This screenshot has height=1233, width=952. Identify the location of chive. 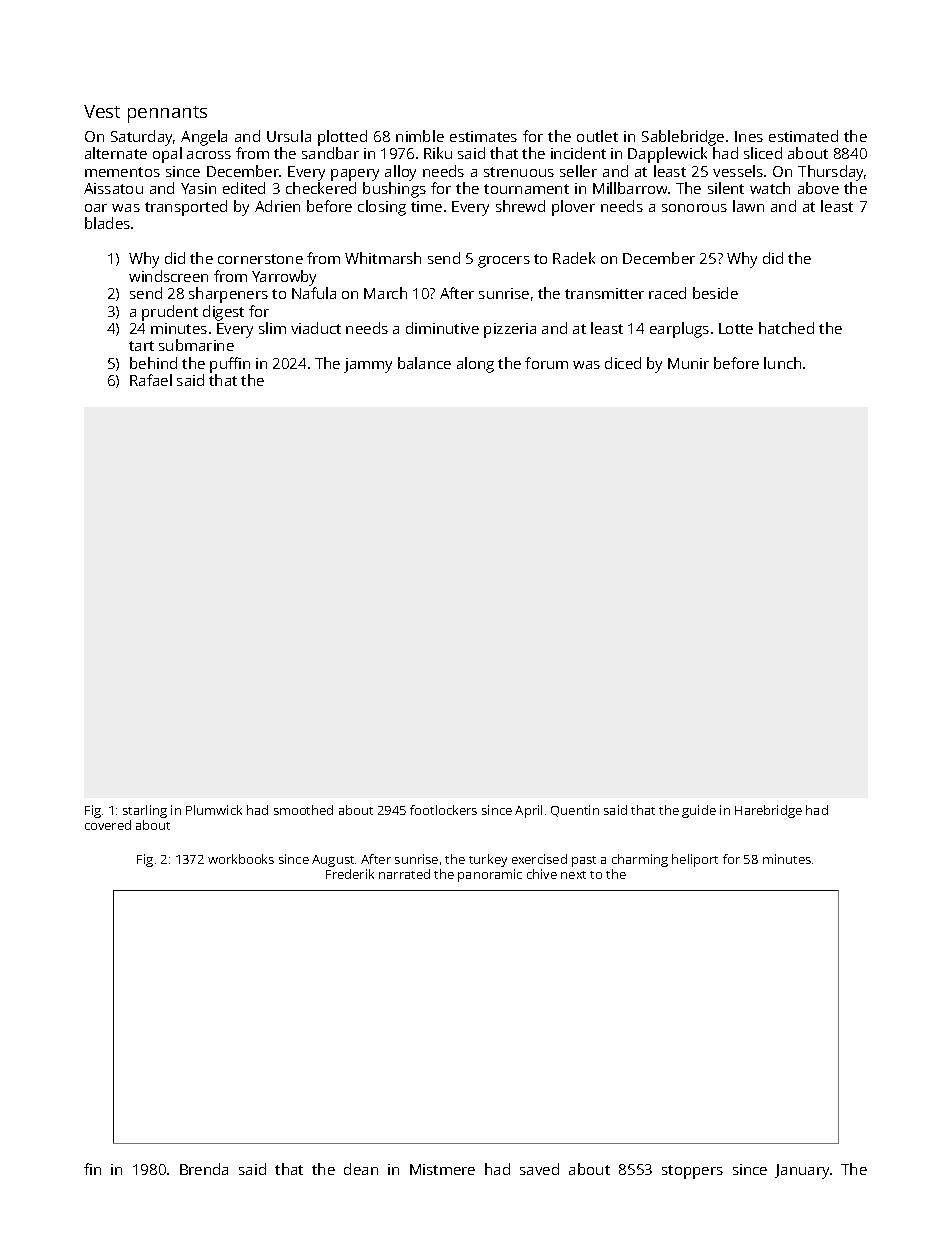
(542, 874).
